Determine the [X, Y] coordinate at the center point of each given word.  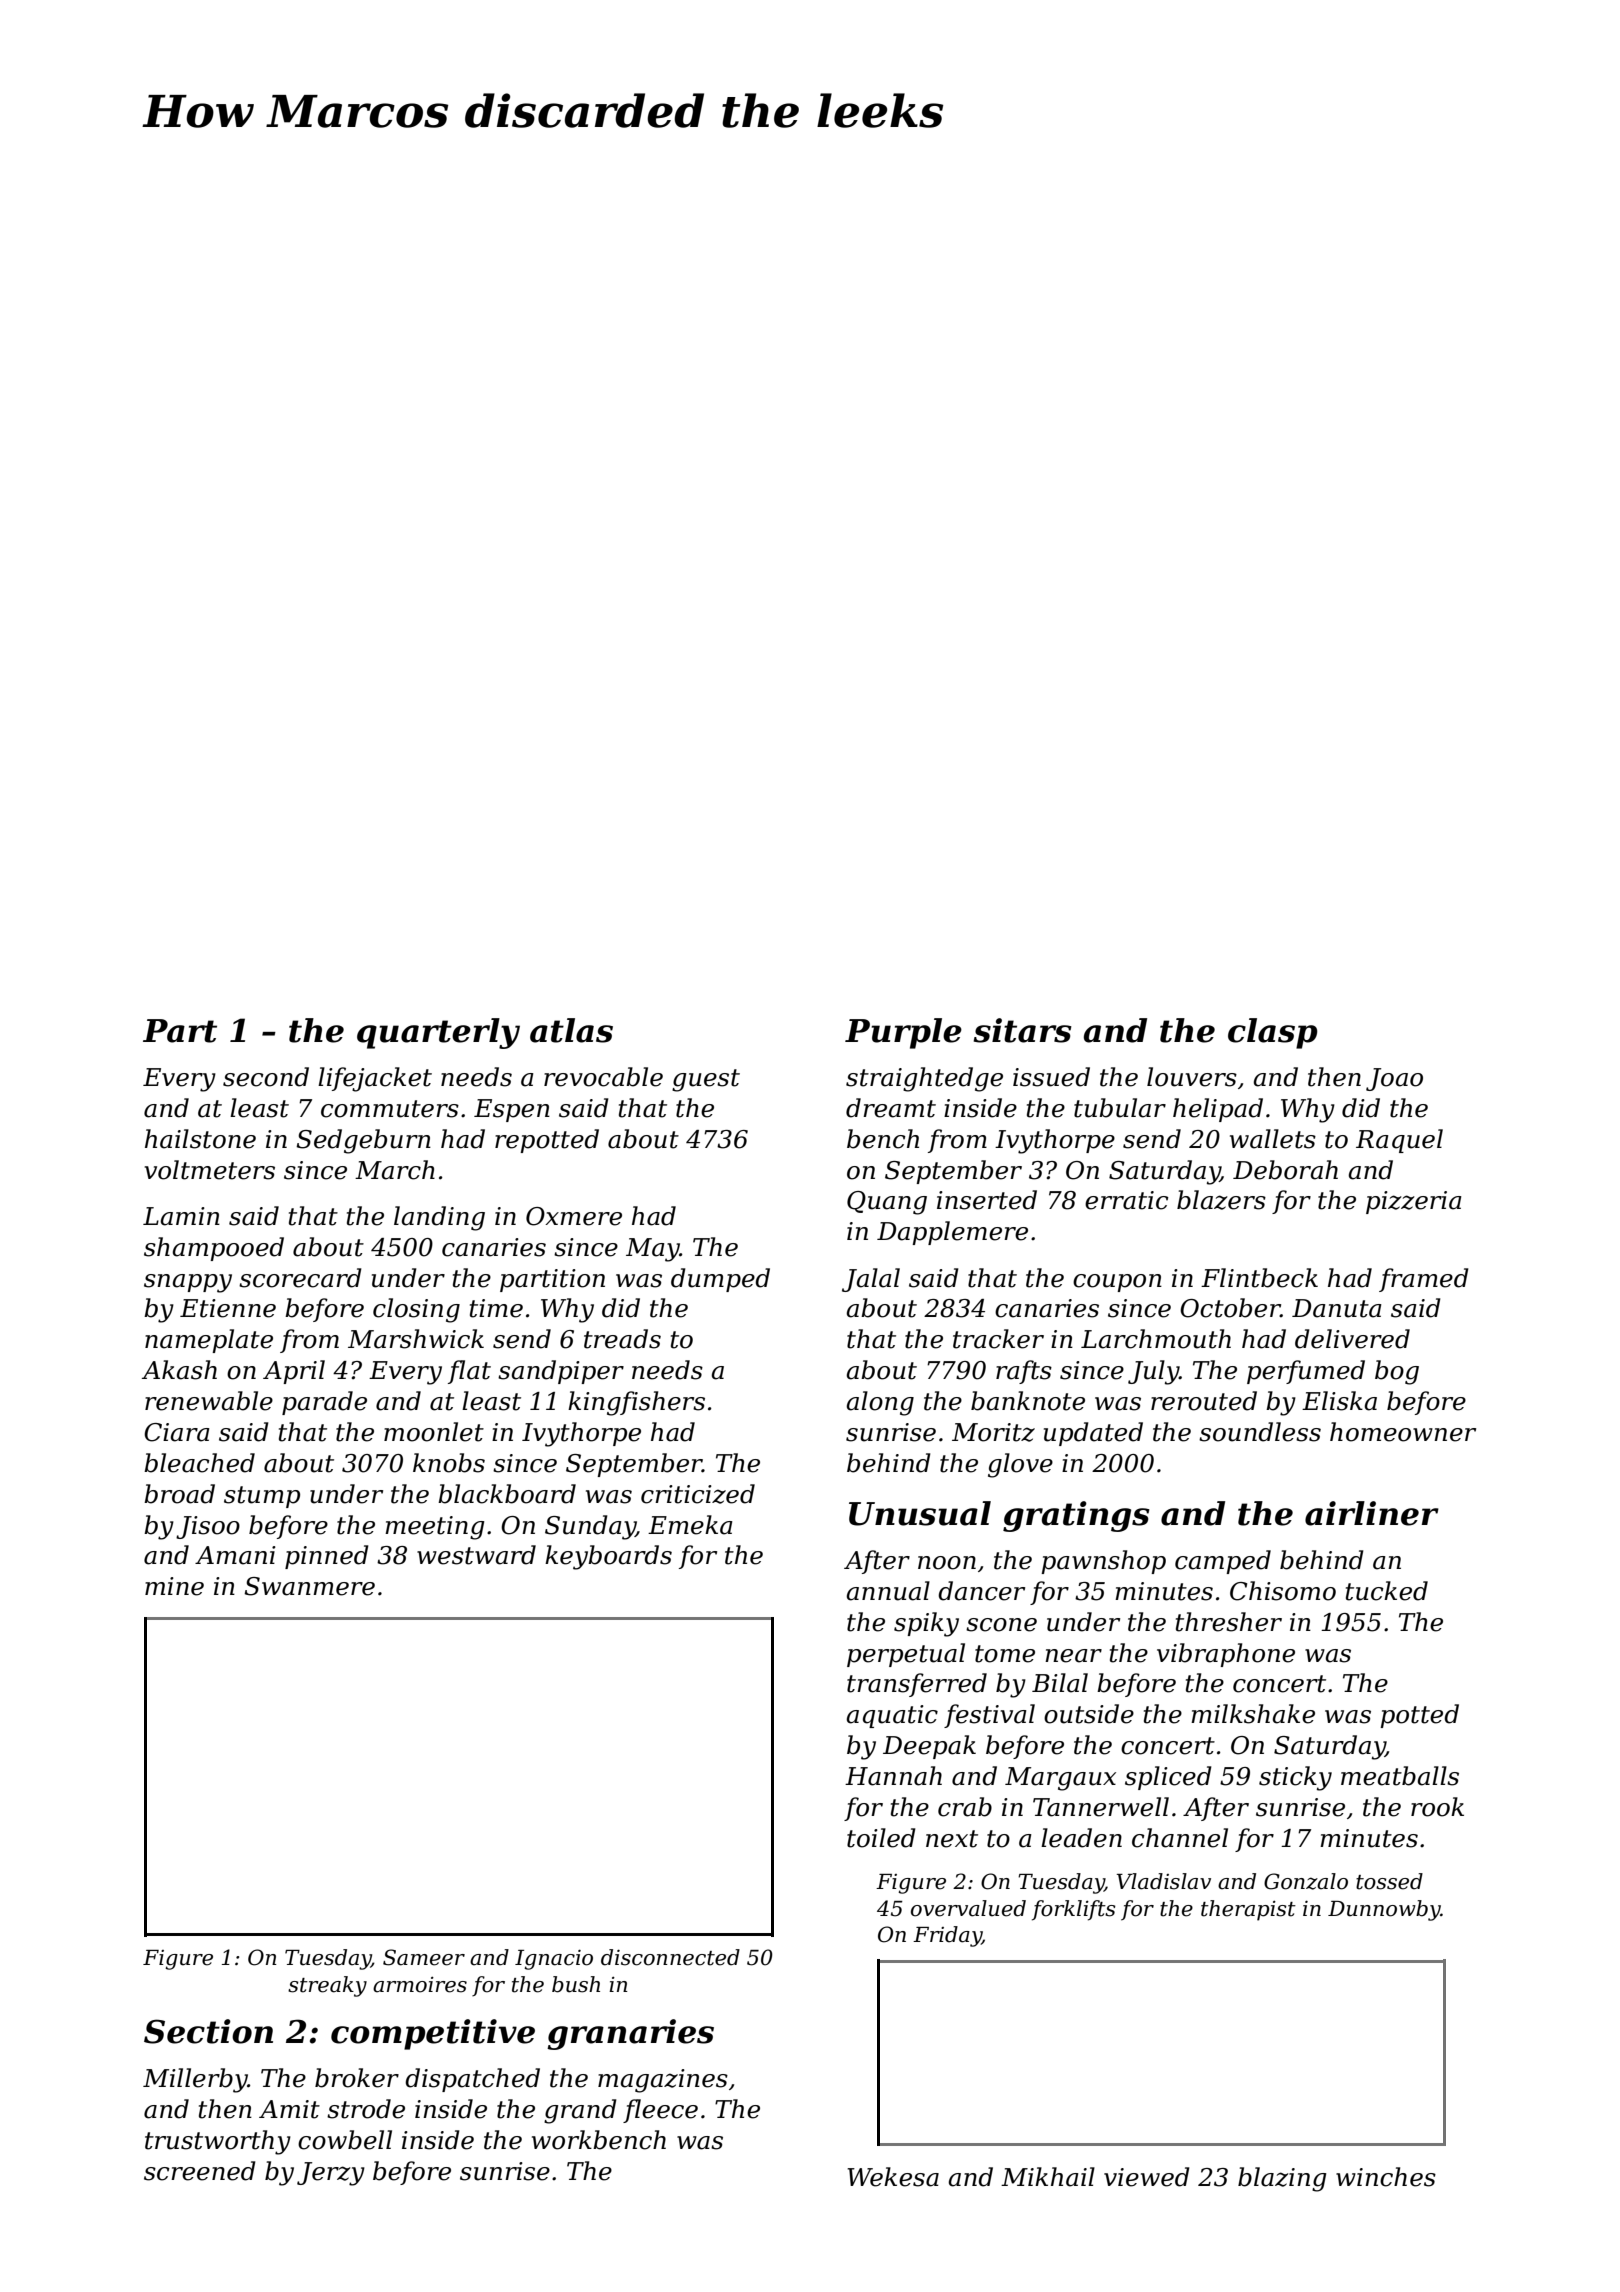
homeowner [1403, 1432]
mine [174, 1586]
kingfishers [636, 1403]
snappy [188, 1283]
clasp [1273, 1033]
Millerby [195, 2080]
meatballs [1400, 1776]
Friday [947, 1936]
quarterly [438, 1033]
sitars [1022, 1030]
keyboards [608, 1557]
